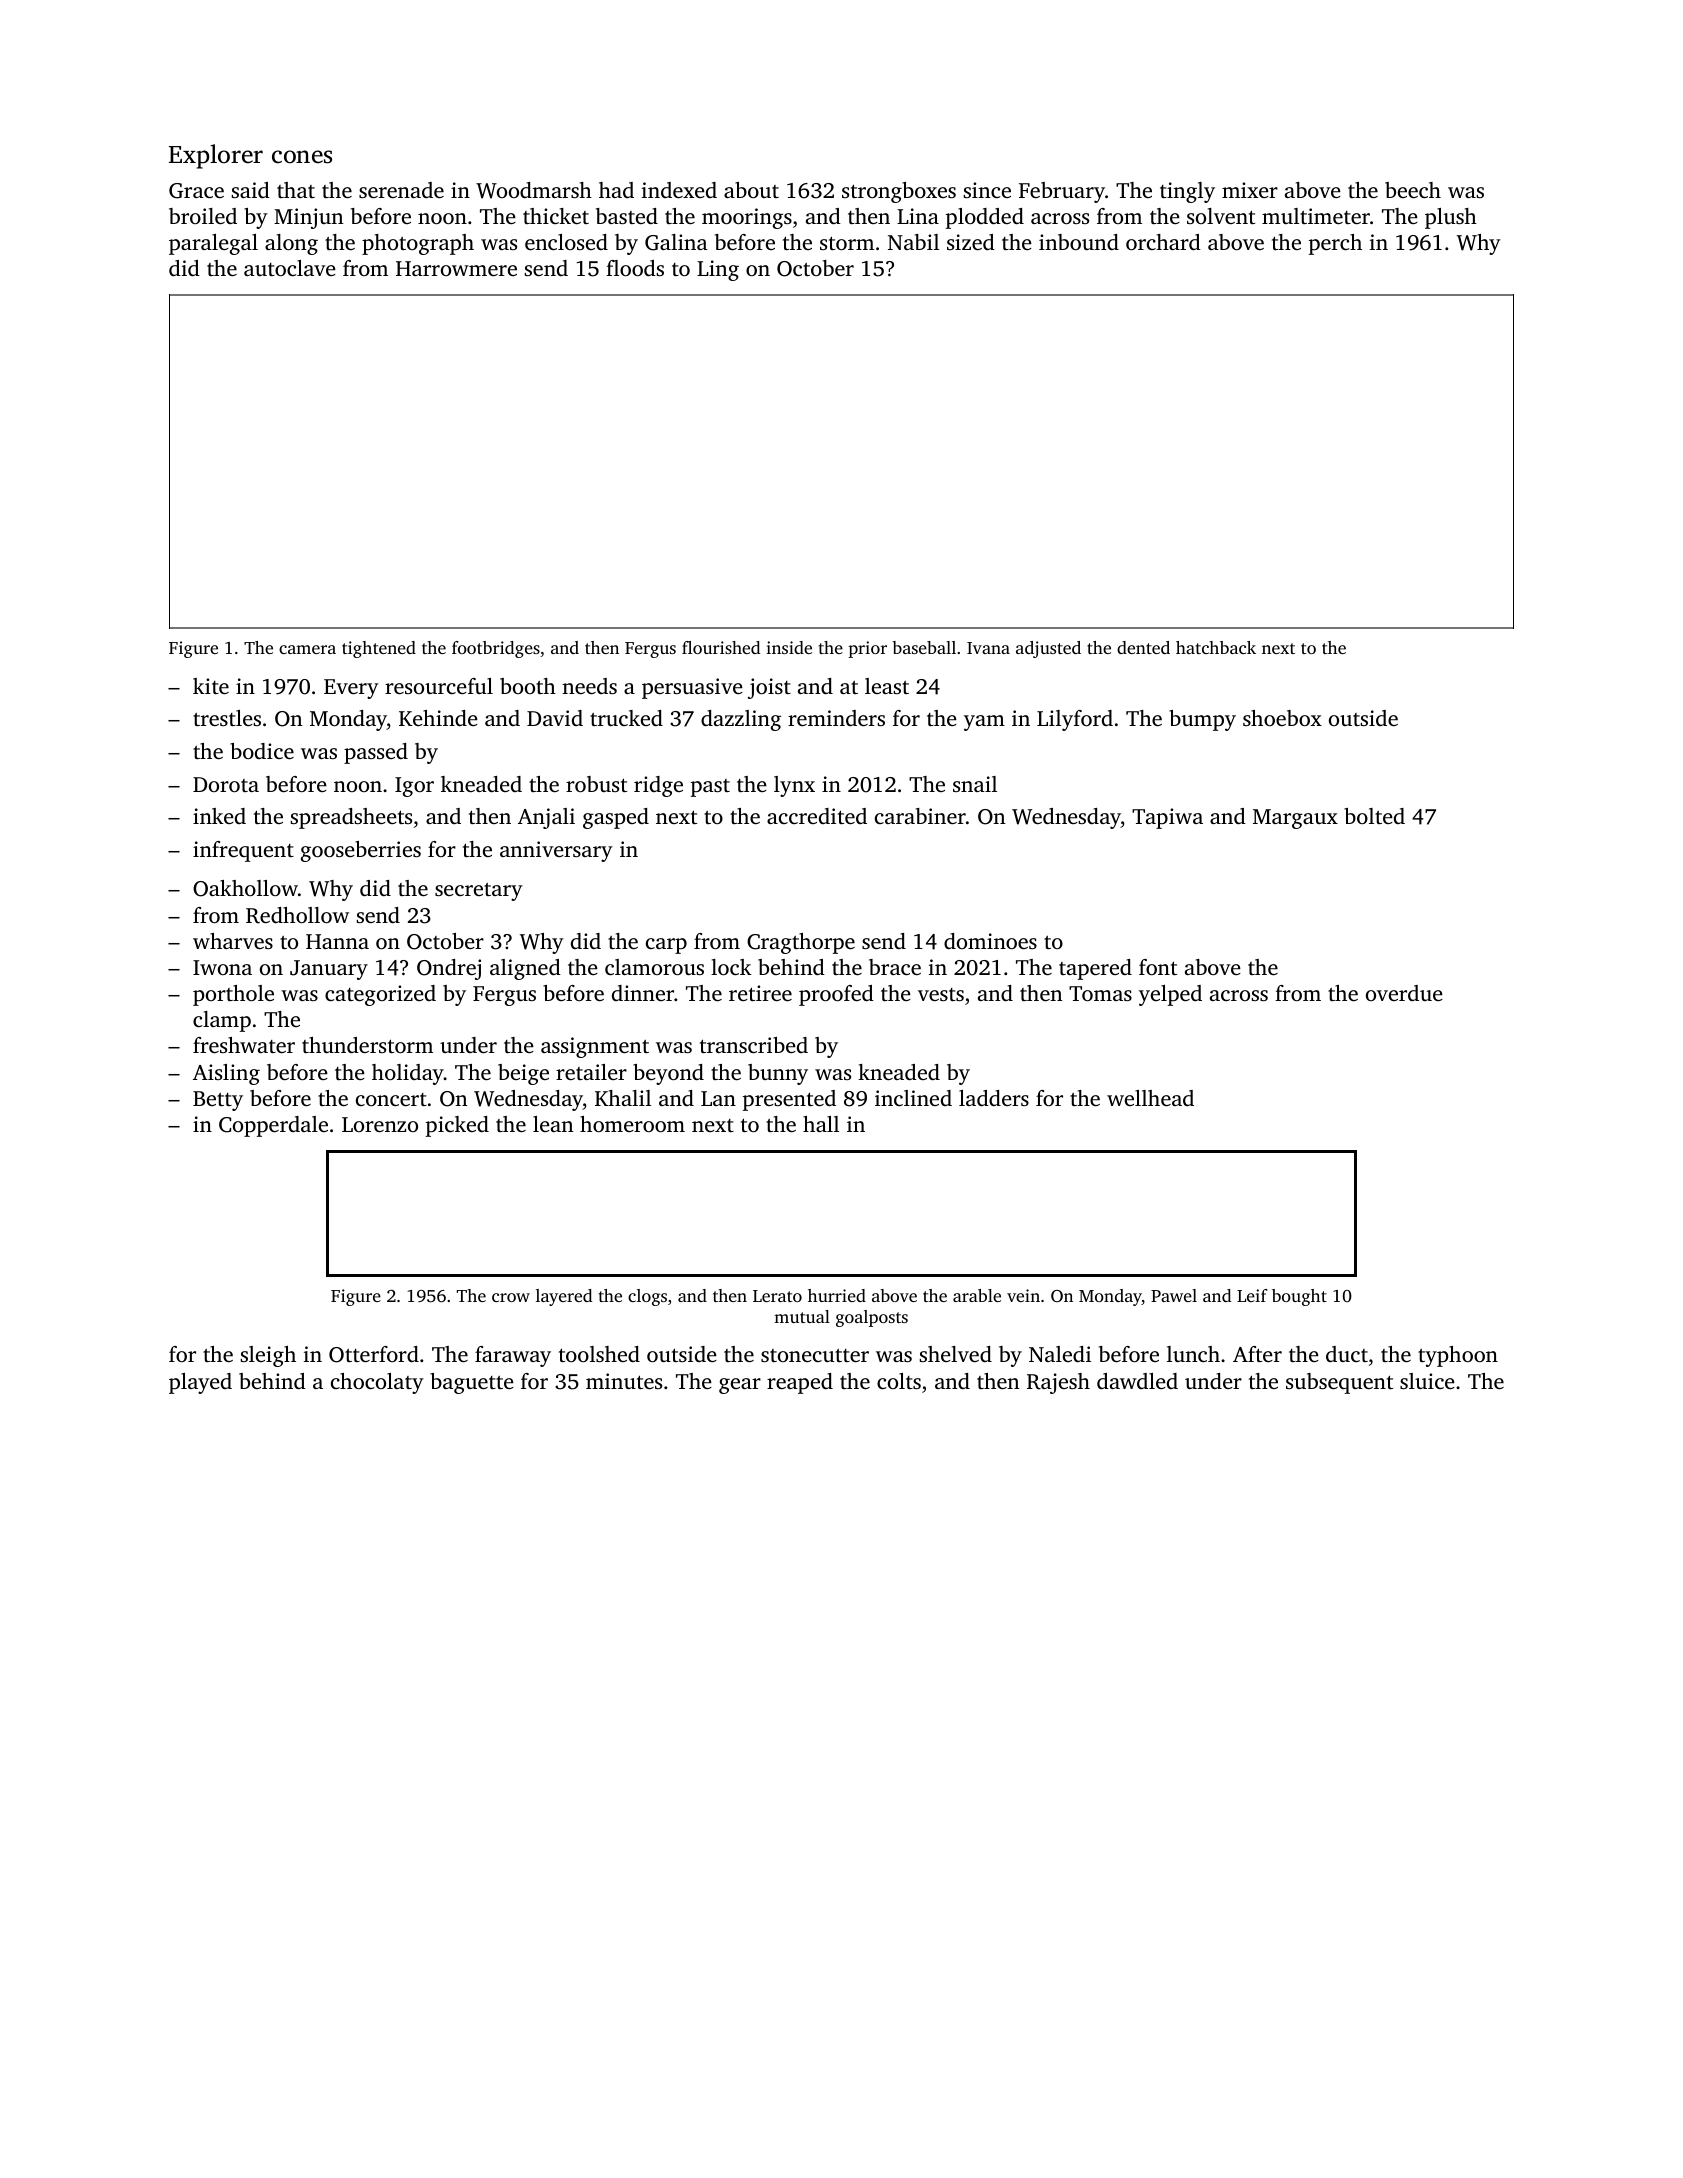  What do you see at coordinates (1048, 649) in the image?
I see `adjusted` at bounding box center [1048, 649].
